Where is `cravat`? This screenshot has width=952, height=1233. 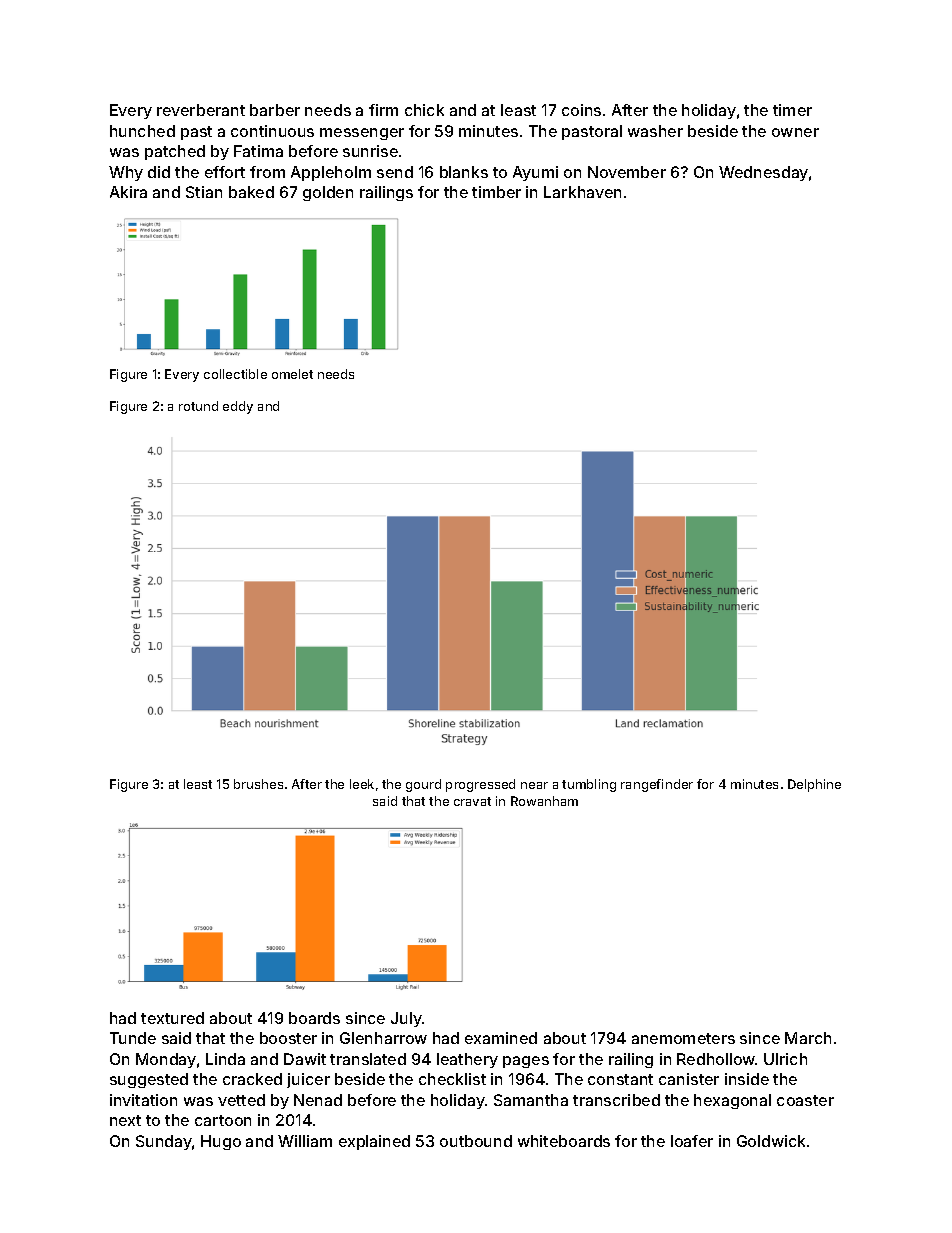
cravat is located at coordinates (472, 801).
